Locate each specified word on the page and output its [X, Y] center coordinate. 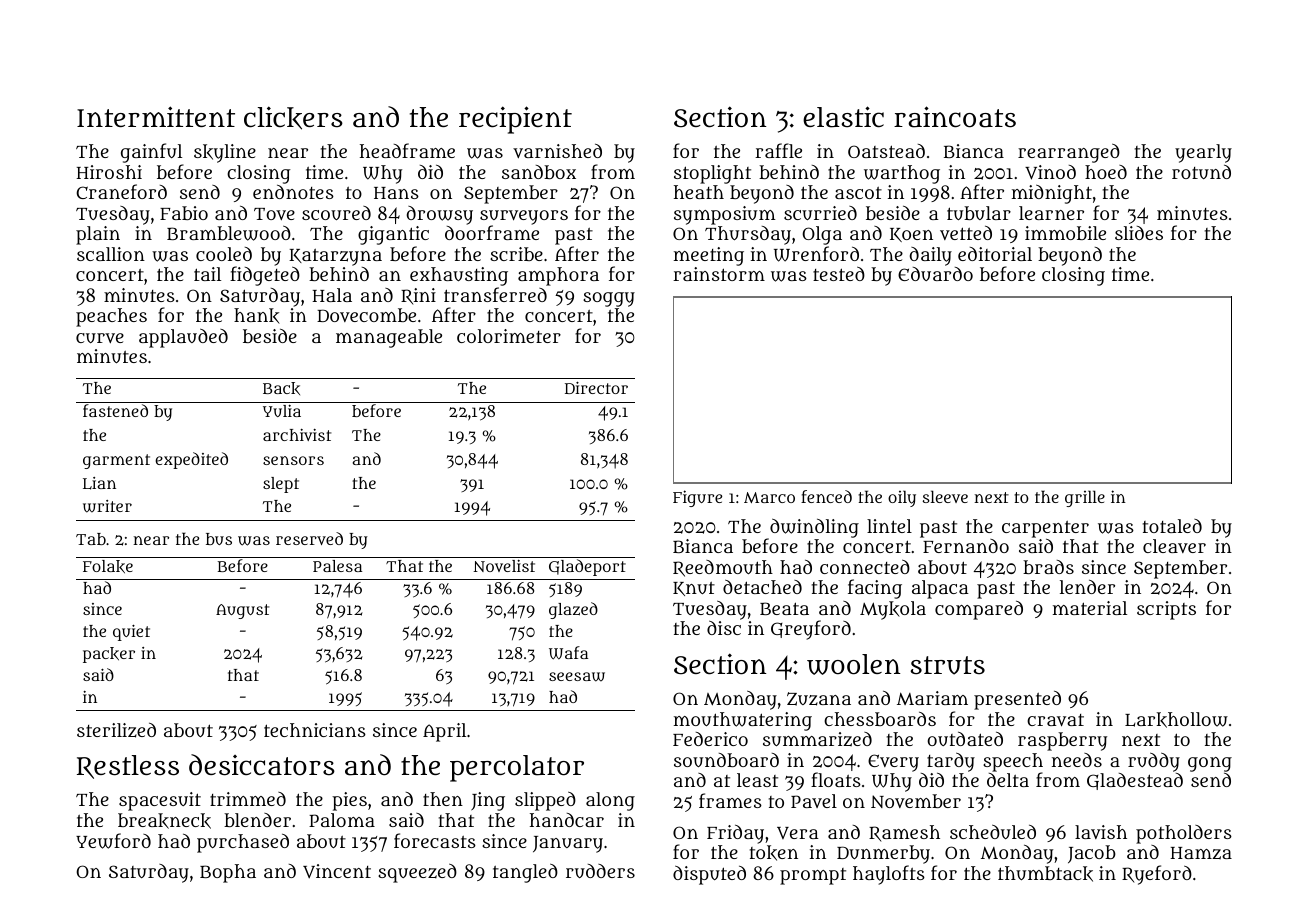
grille [1085, 498]
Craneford [121, 191]
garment [116, 461]
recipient [515, 120]
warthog [902, 174]
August [242, 611]
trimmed [248, 799]
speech [1013, 762]
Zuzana [819, 699]
